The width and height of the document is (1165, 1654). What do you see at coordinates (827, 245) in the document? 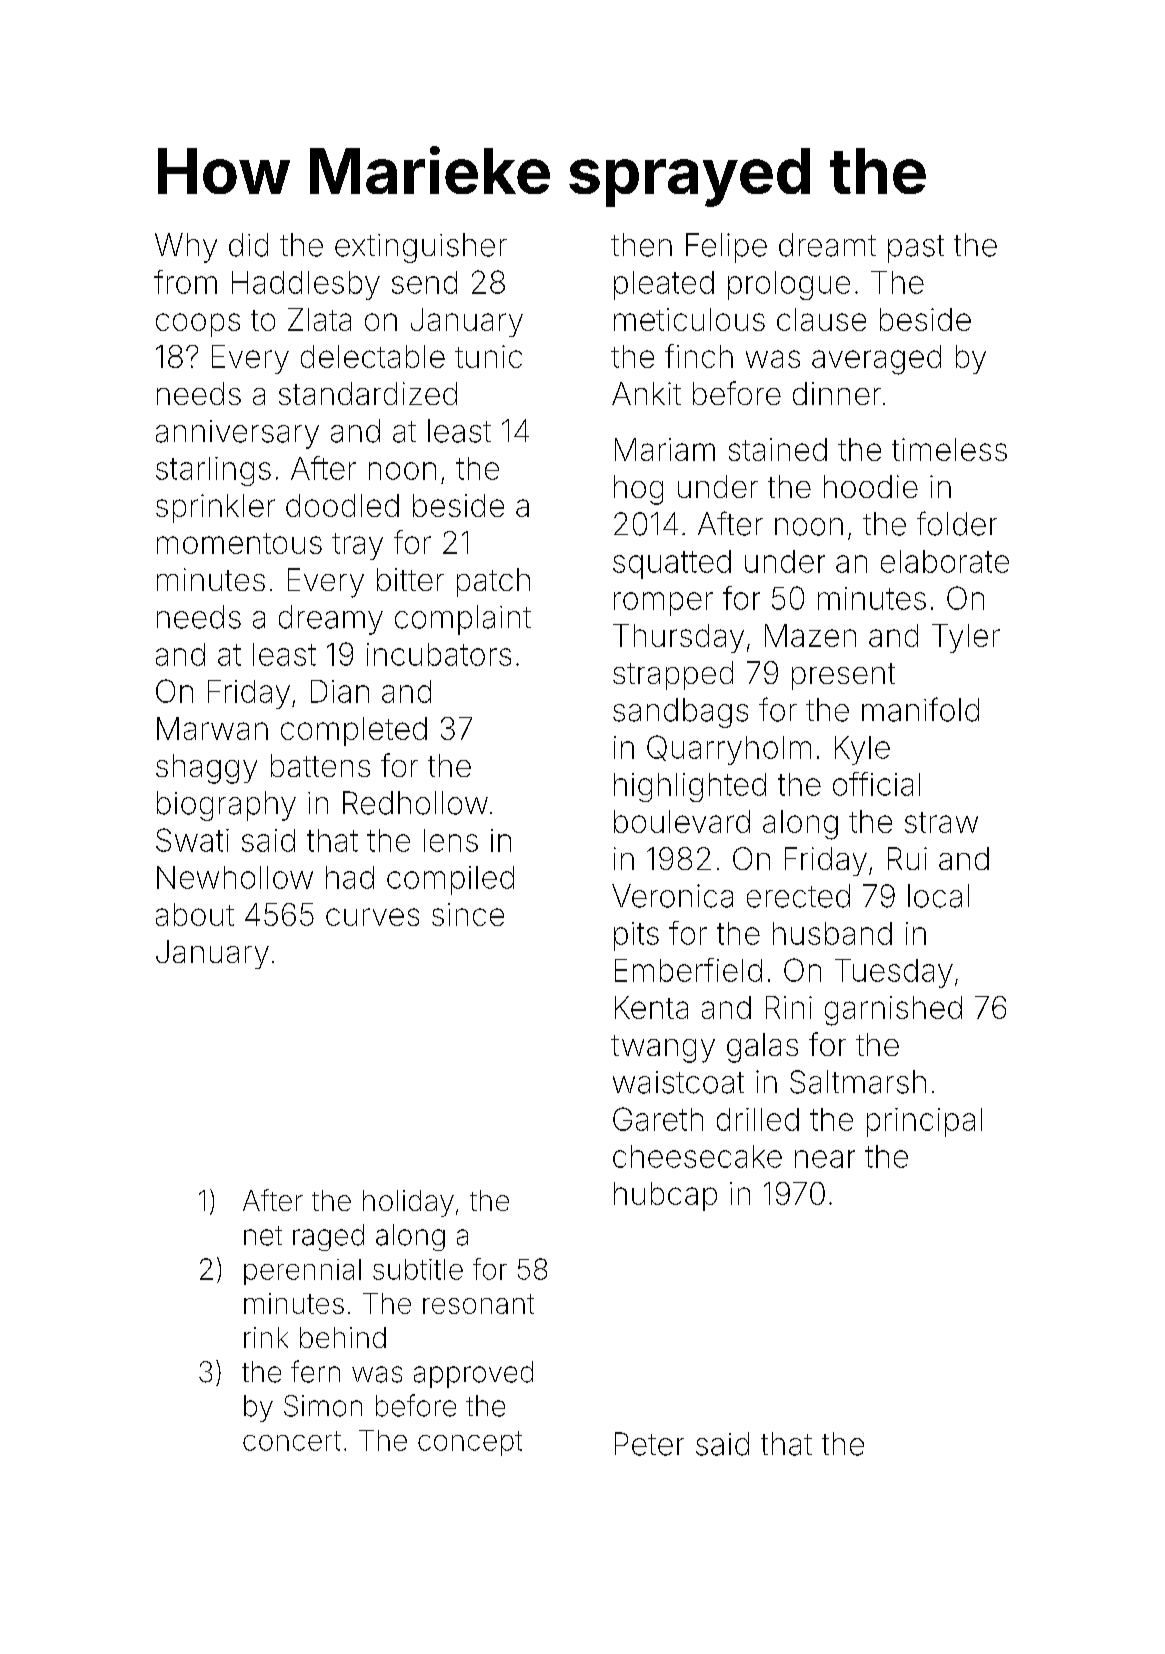
I see `dreamt` at bounding box center [827, 245].
